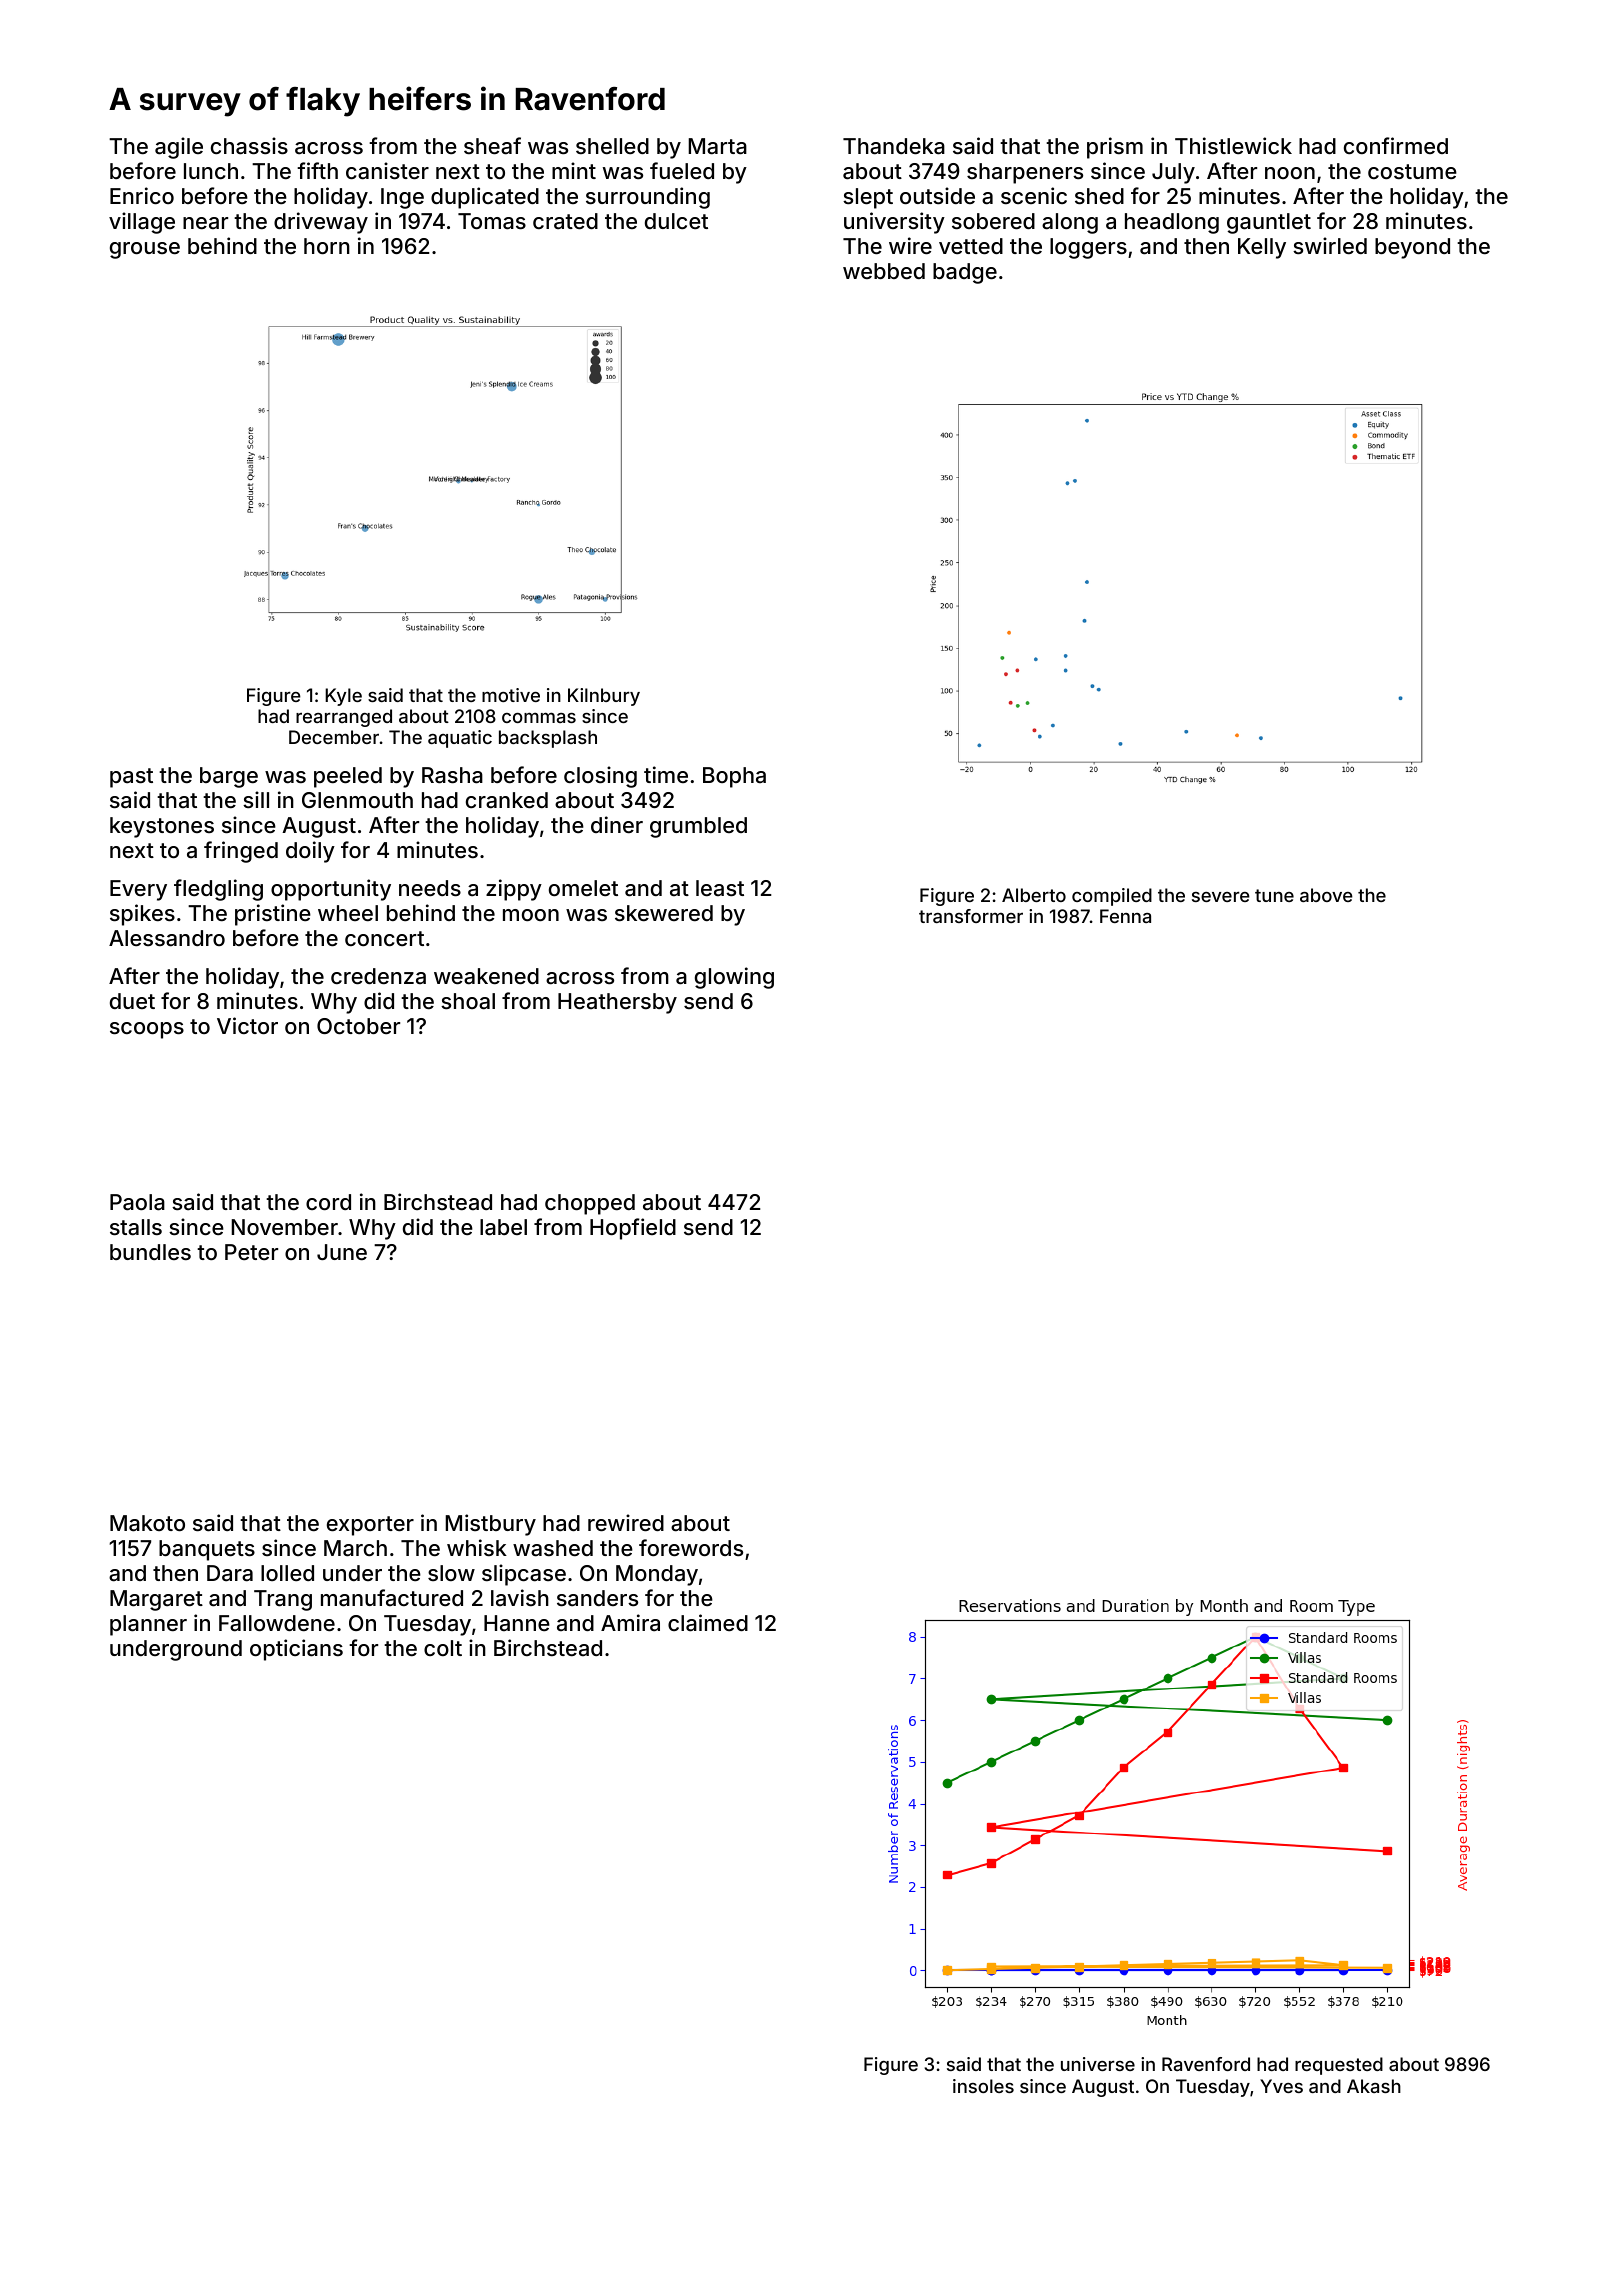  I want to click on Peter, so click(251, 1252).
